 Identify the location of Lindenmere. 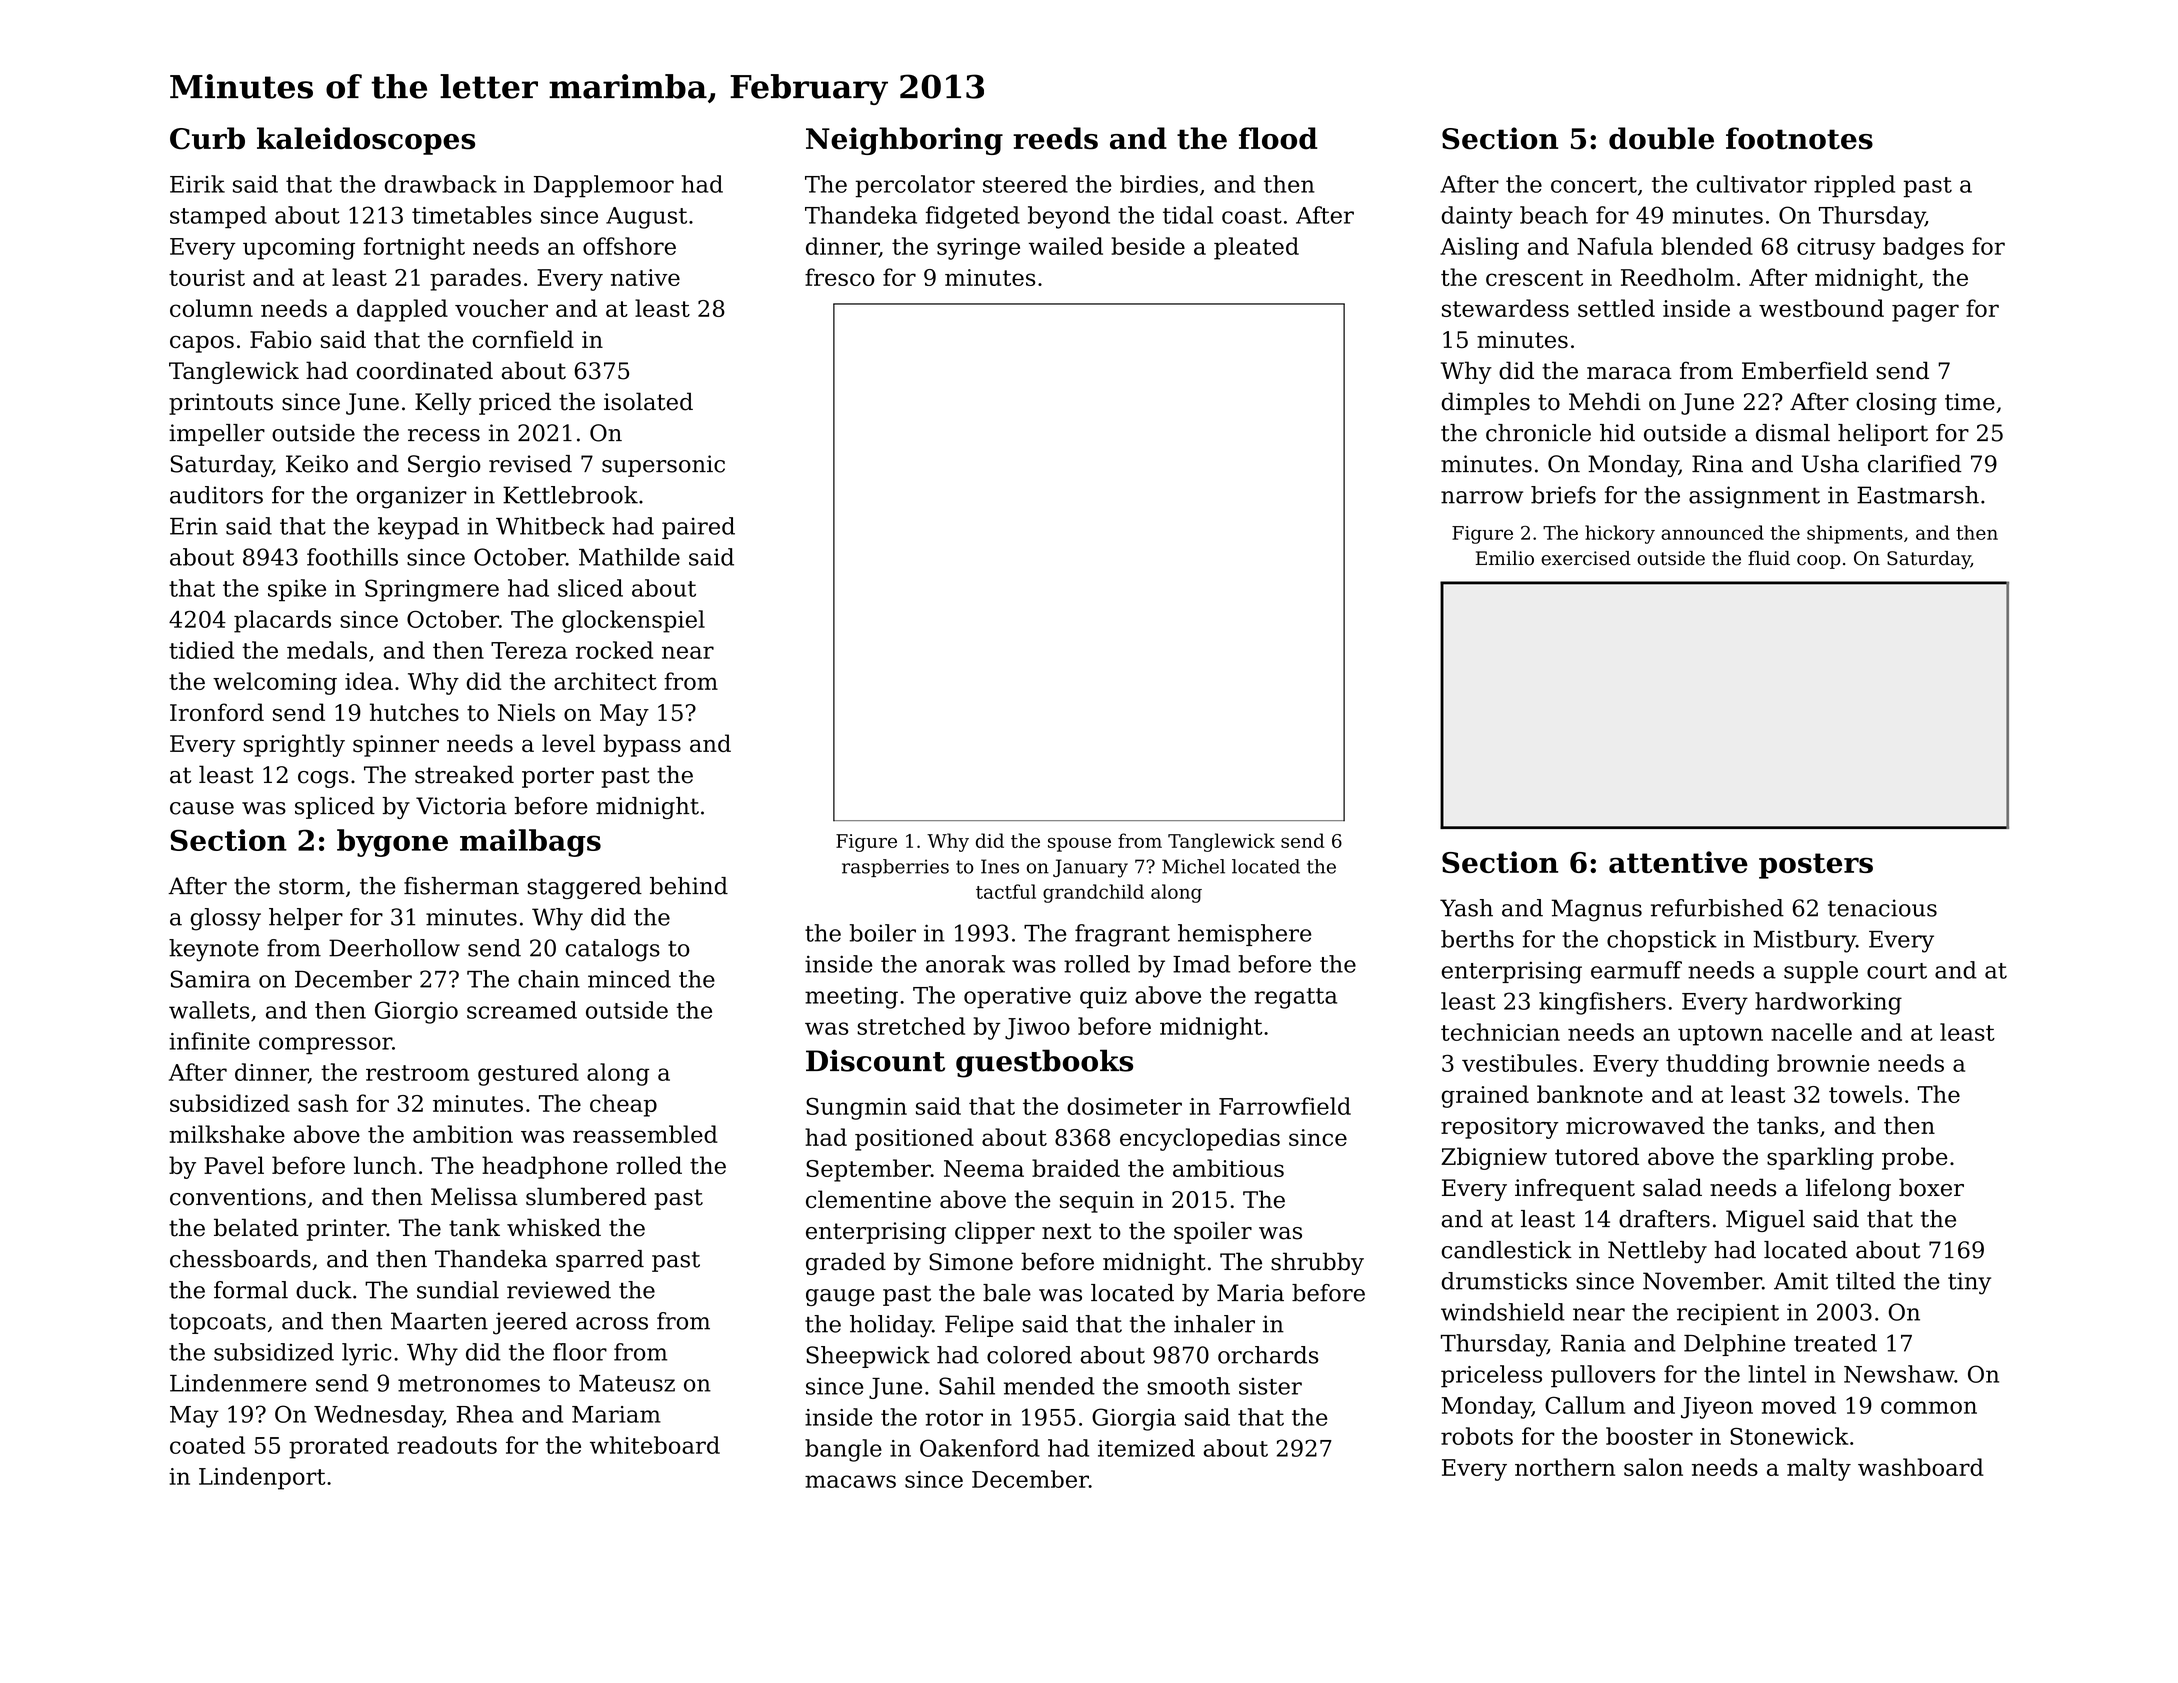
(238, 1383).
